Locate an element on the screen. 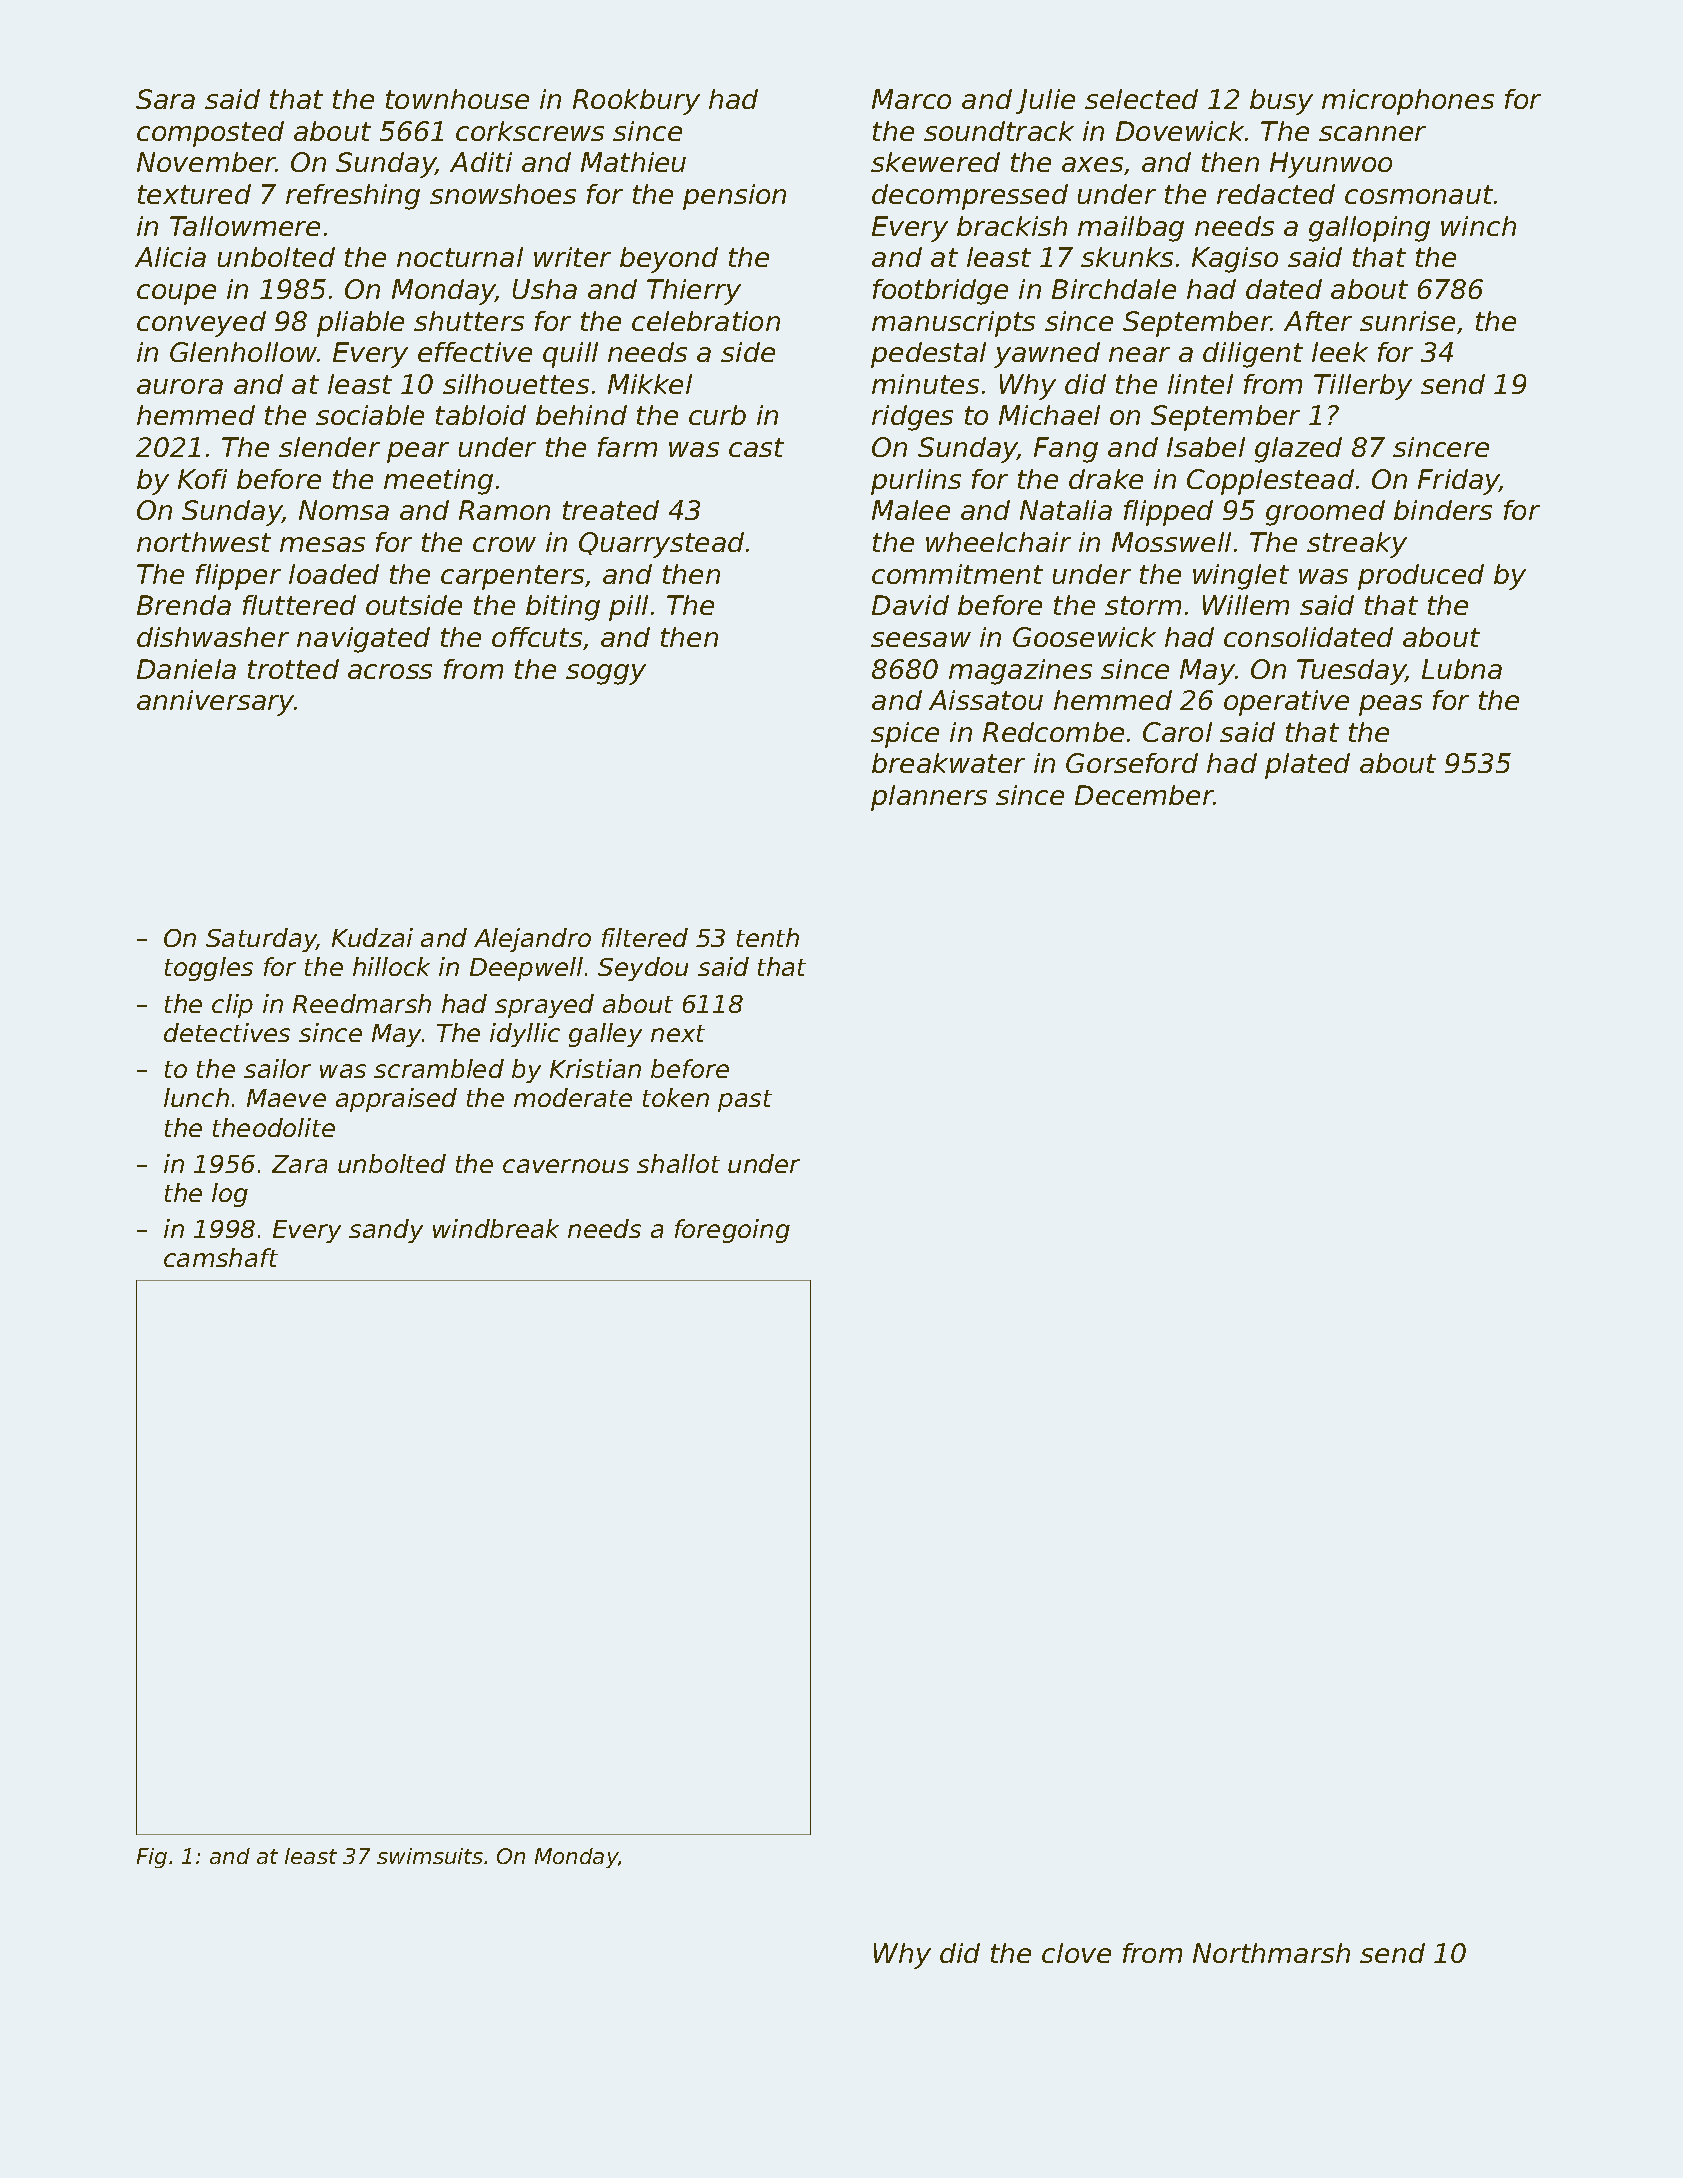  clove is located at coordinates (1076, 1953).
